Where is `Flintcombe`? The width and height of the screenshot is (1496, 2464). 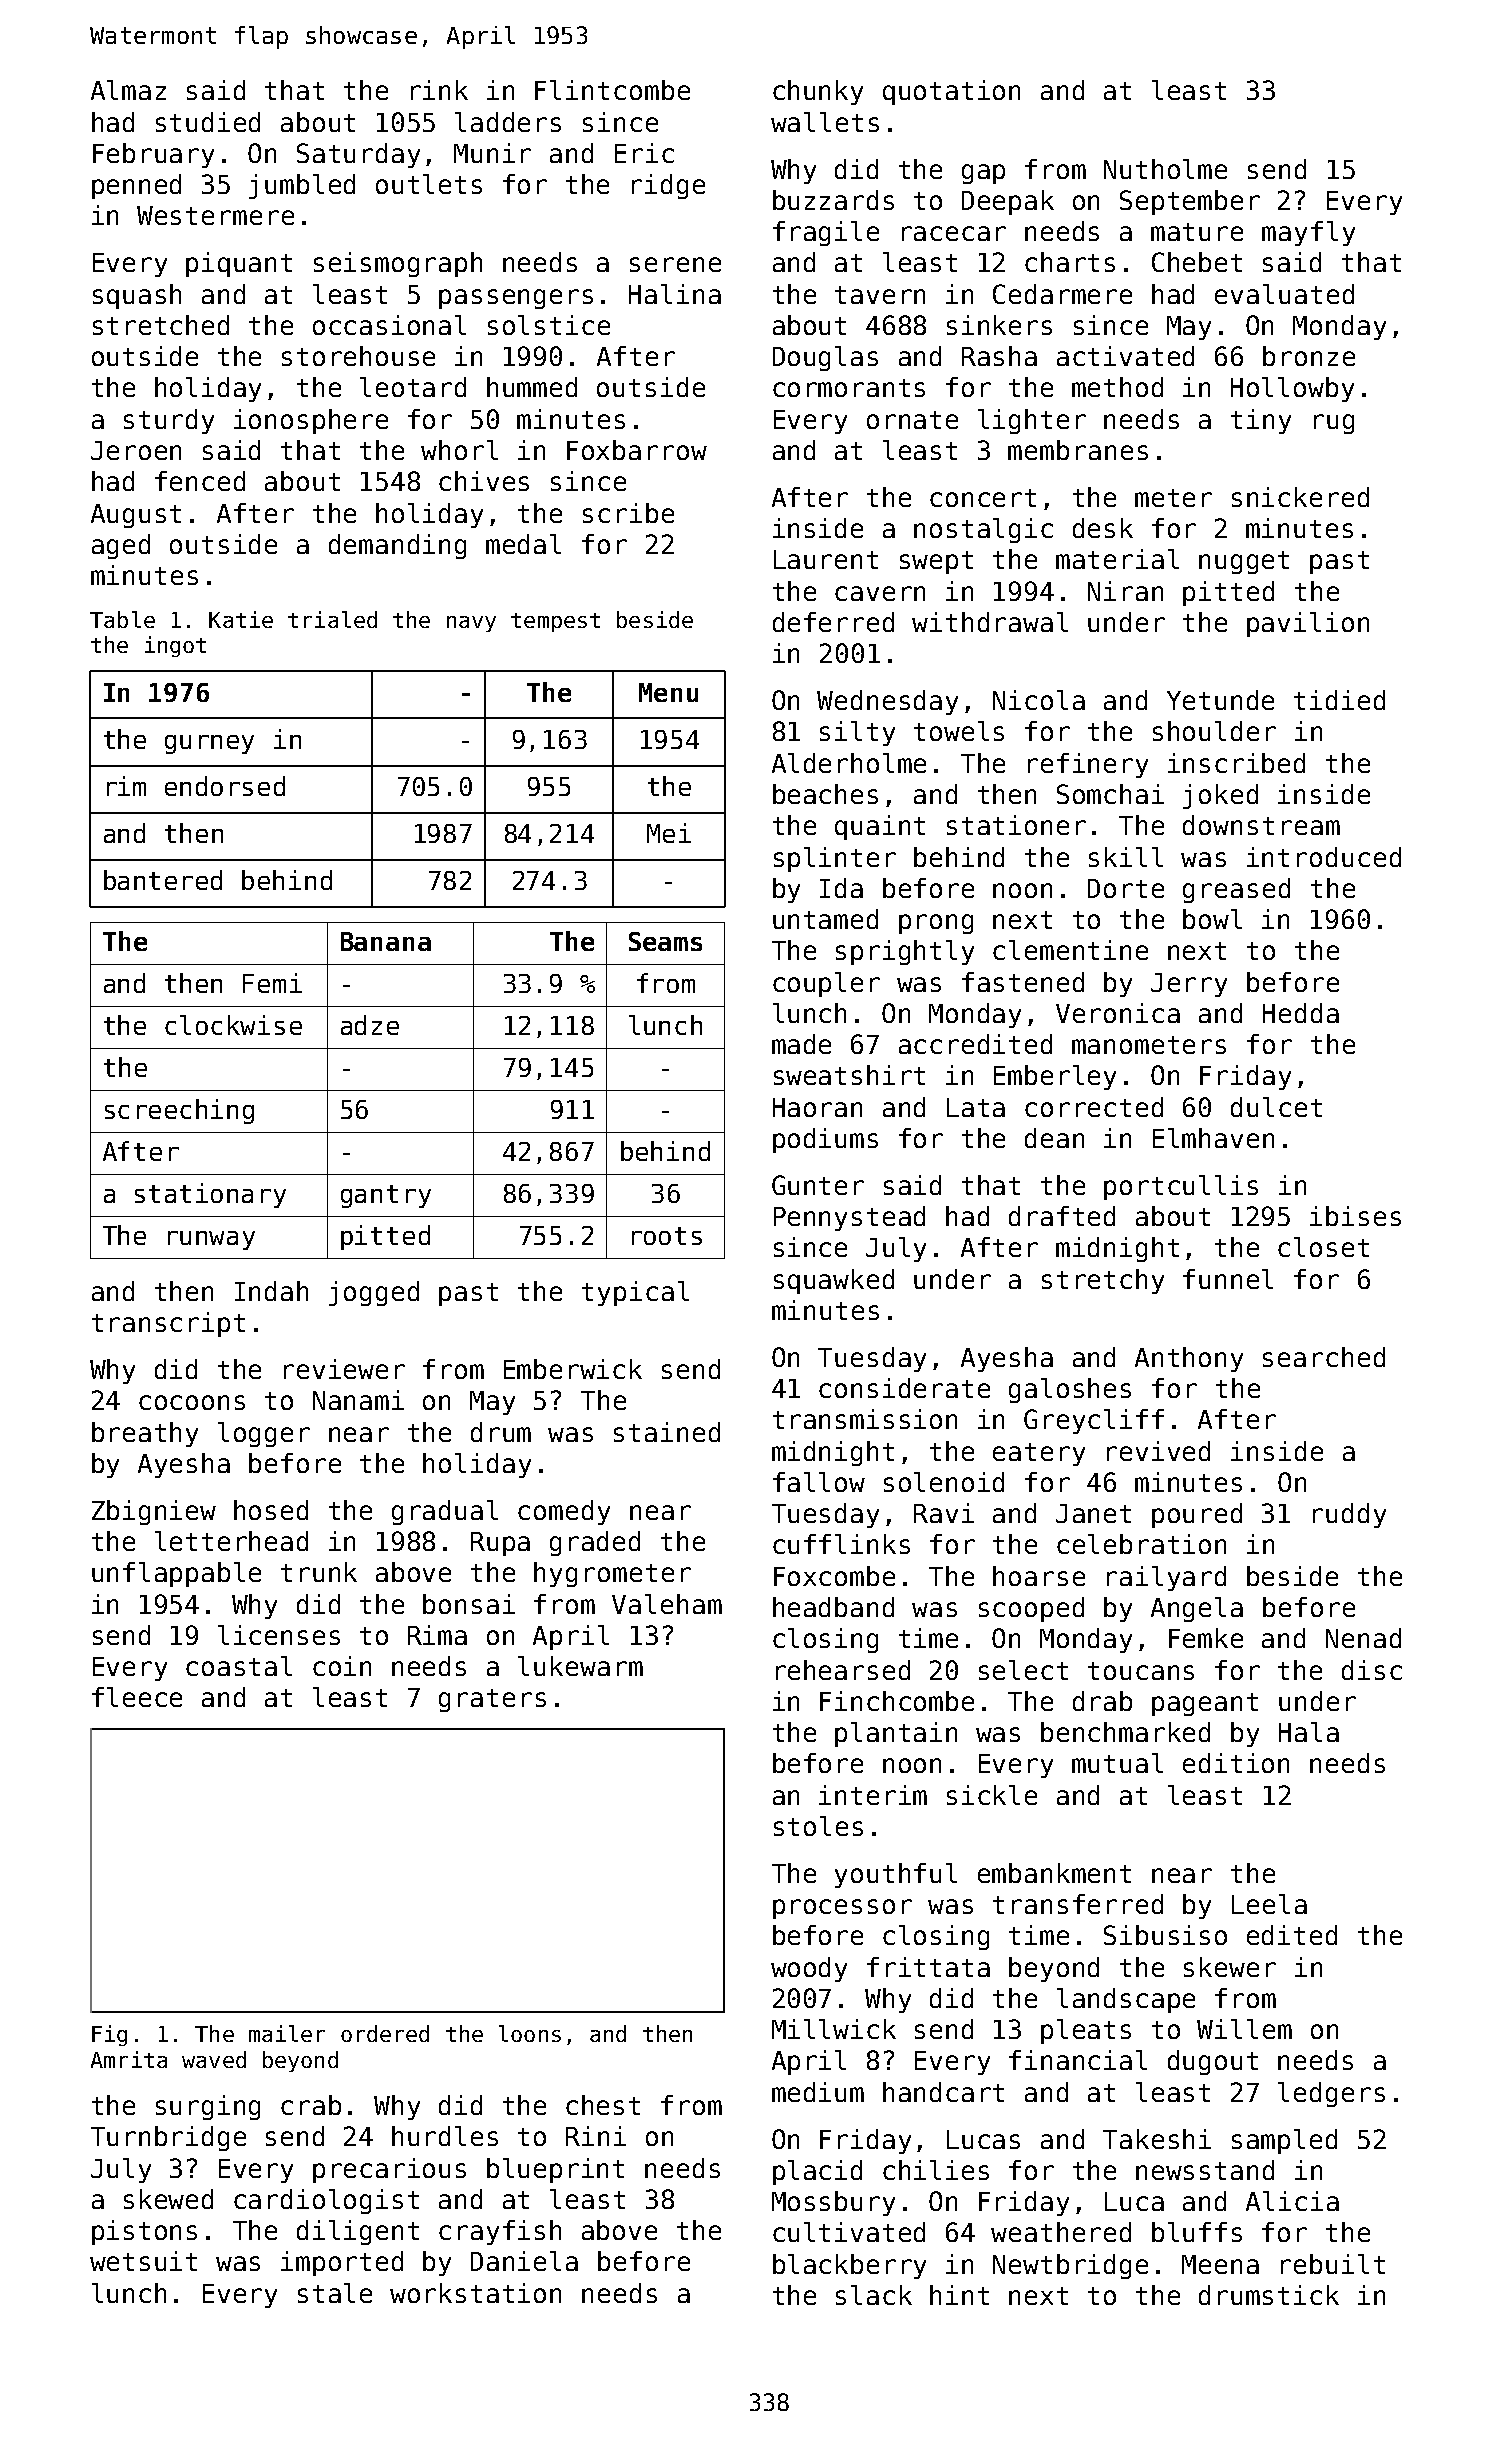 Flintcombe is located at coordinates (612, 90).
